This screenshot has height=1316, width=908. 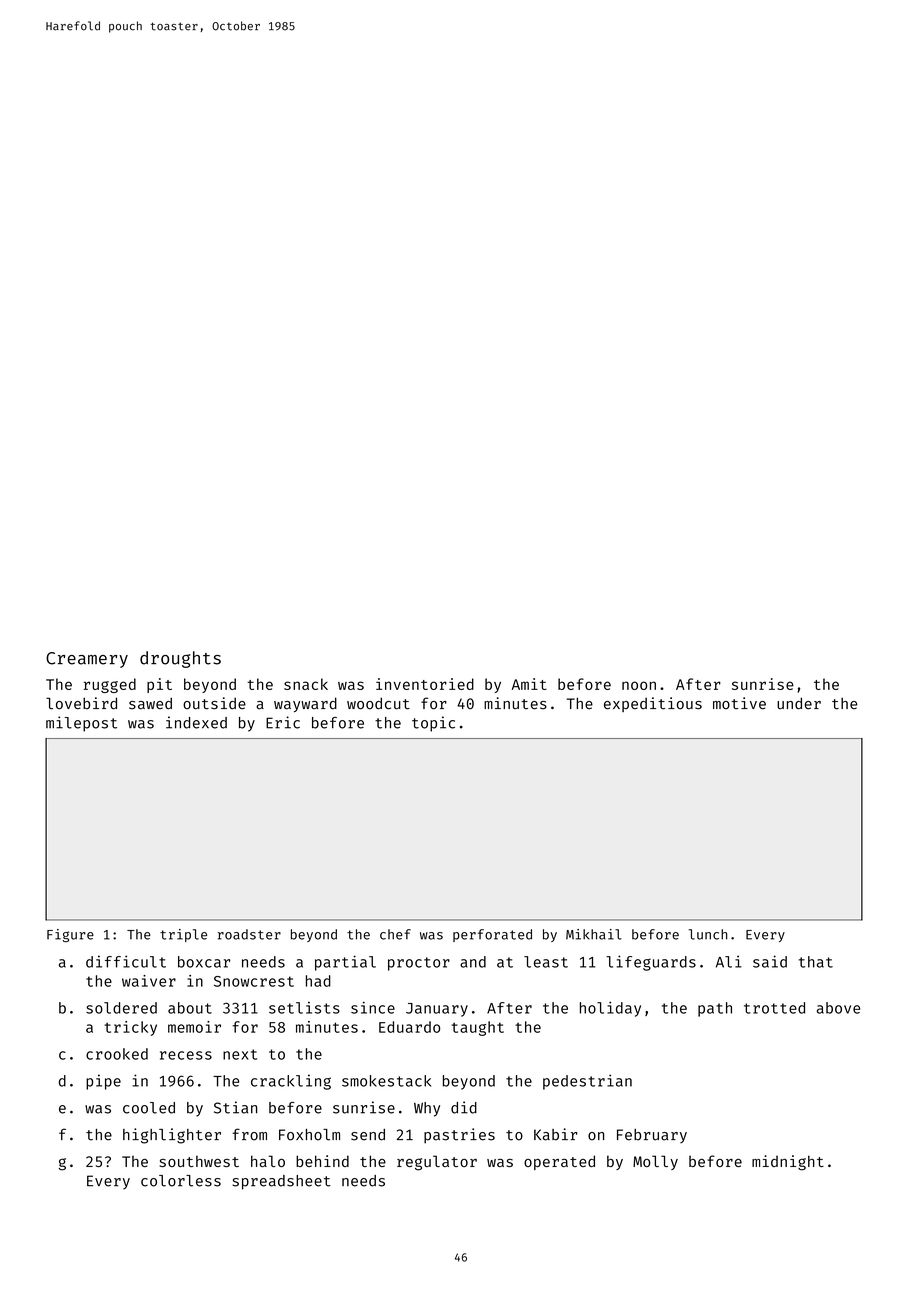 What do you see at coordinates (159, 685) in the screenshot?
I see `pit` at bounding box center [159, 685].
